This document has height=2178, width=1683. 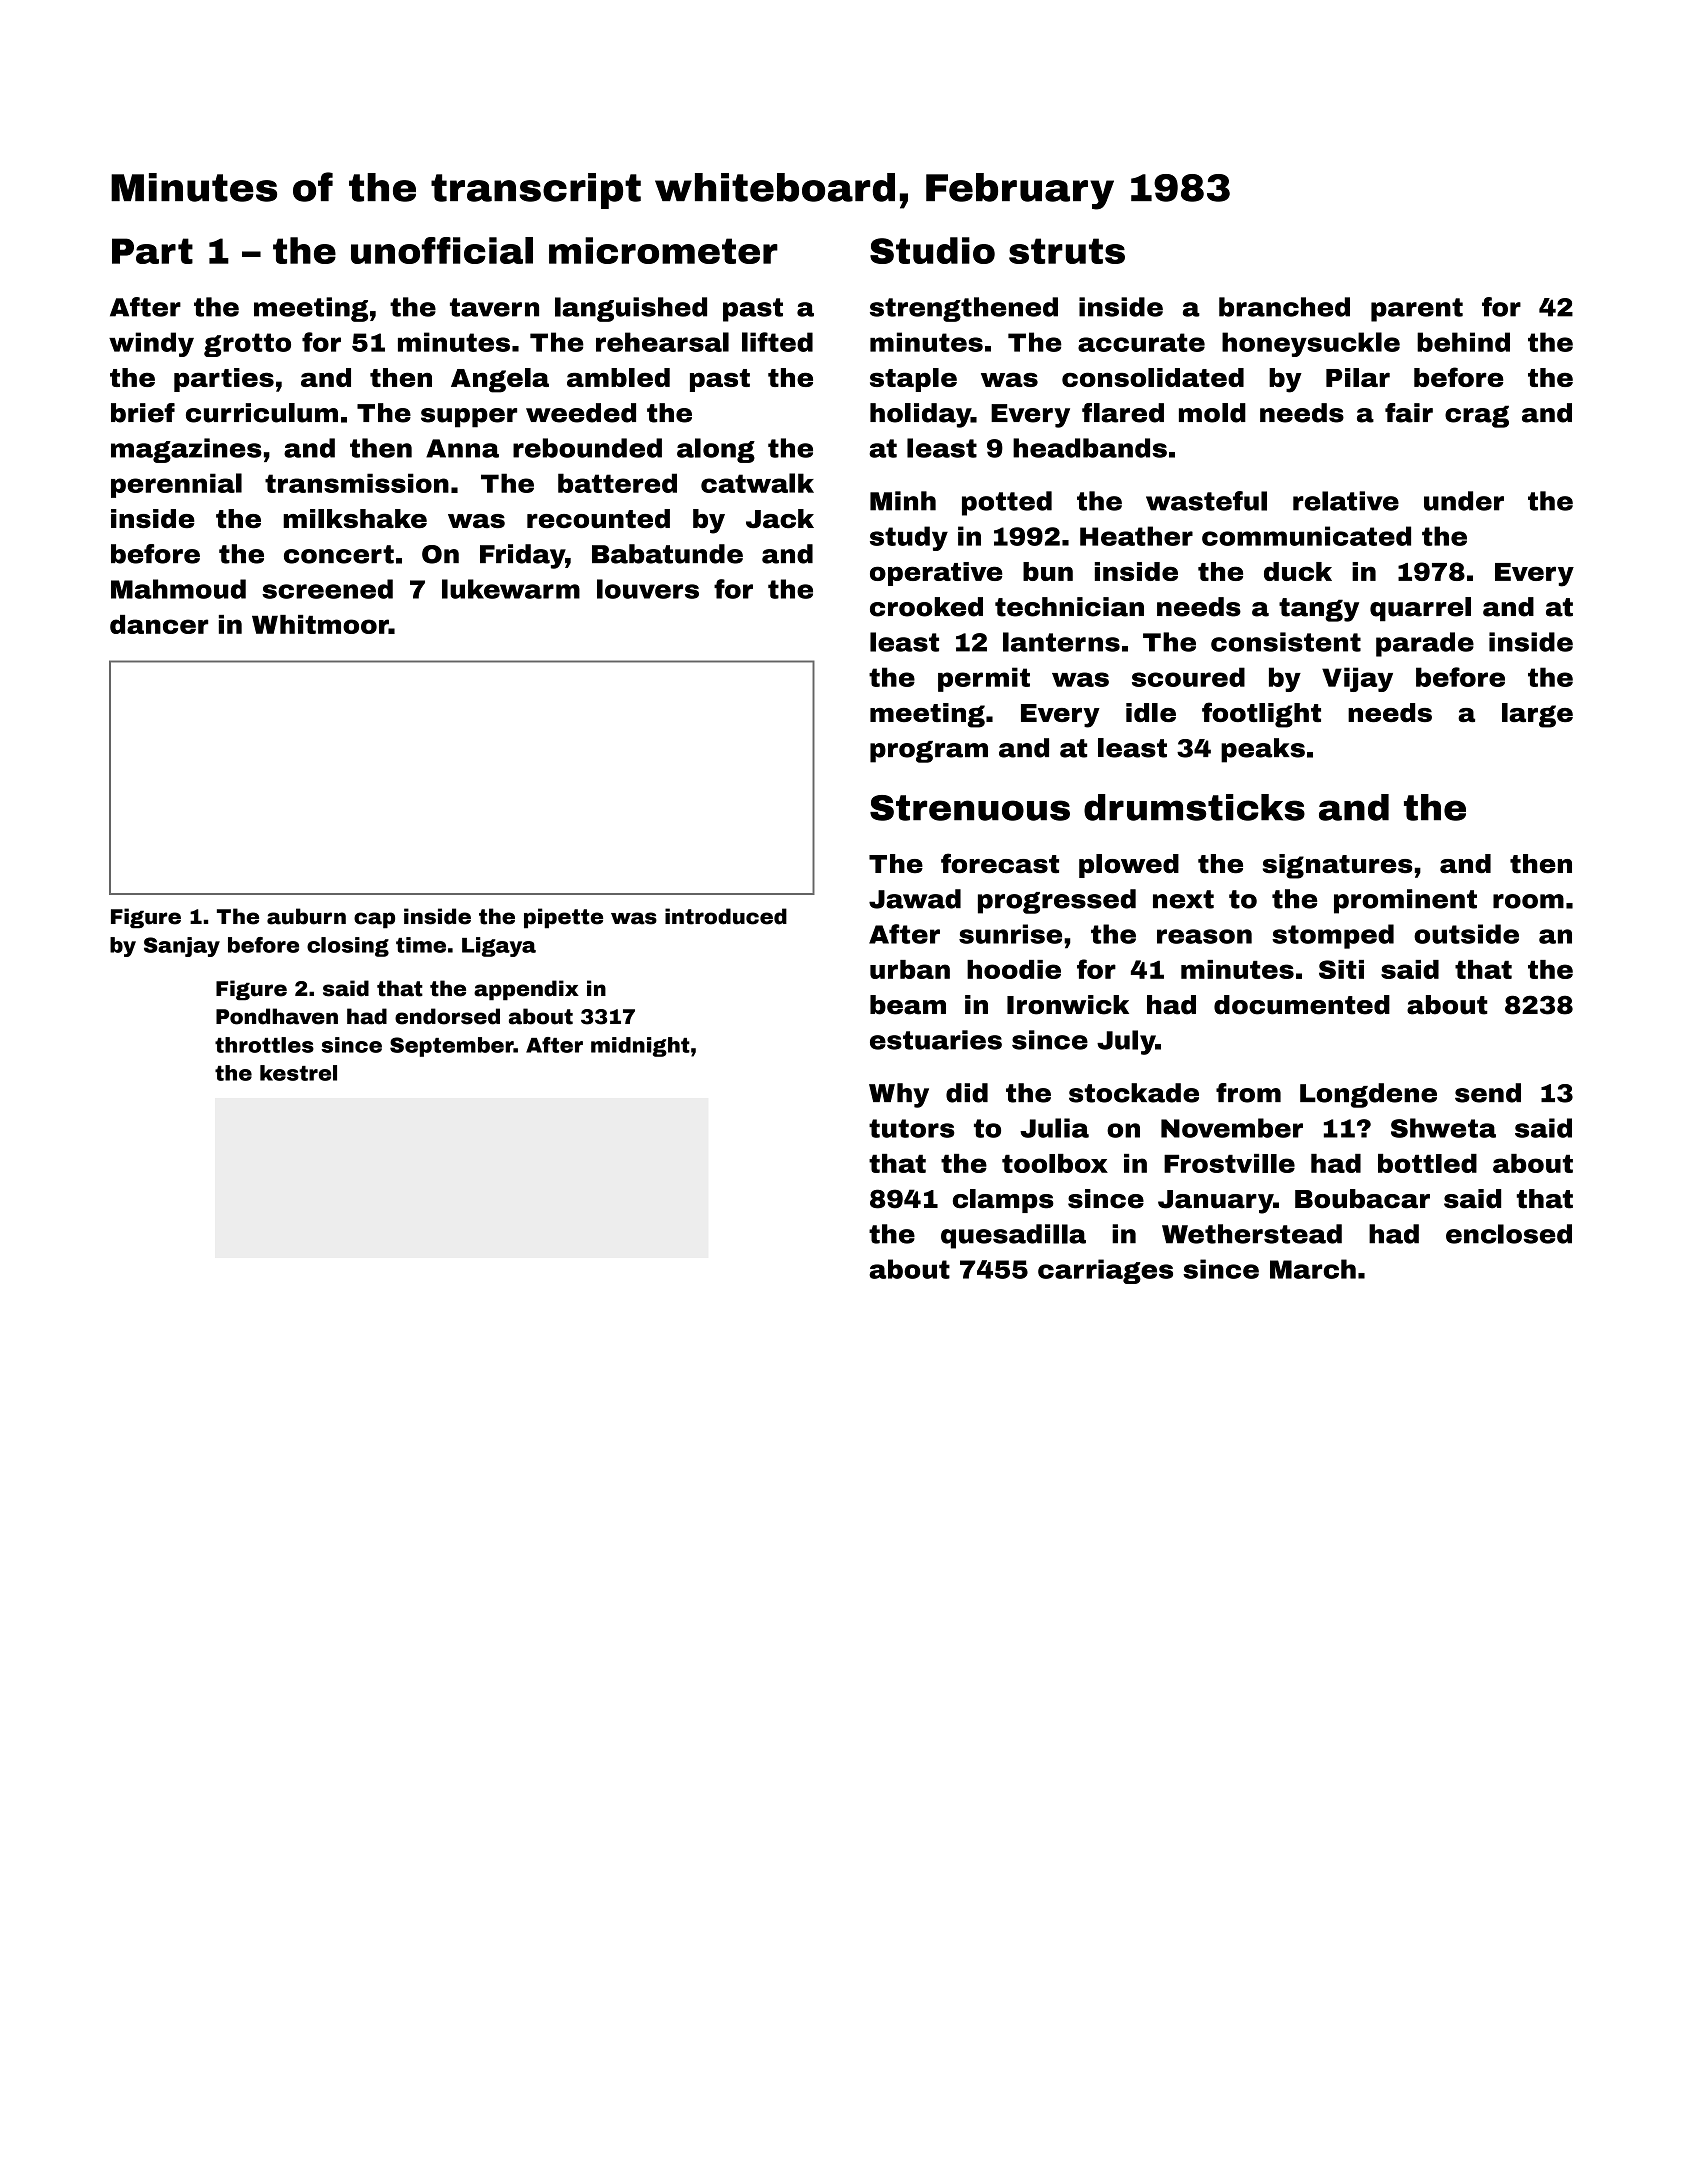 What do you see at coordinates (1013, 1236) in the document?
I see `quesadilla` at bounding box center [1013, 1236].
